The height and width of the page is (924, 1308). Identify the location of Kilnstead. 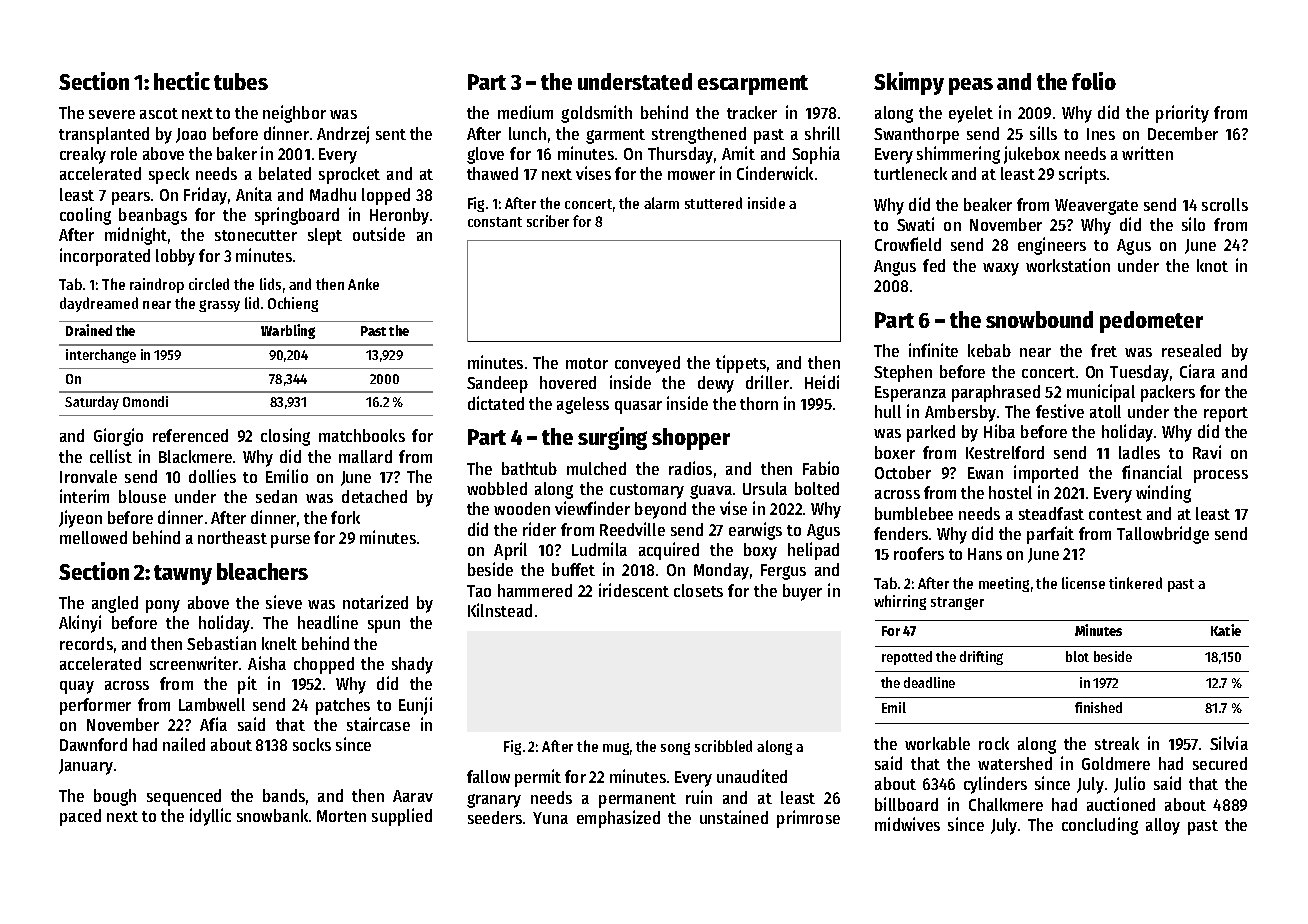
(500, 610).
